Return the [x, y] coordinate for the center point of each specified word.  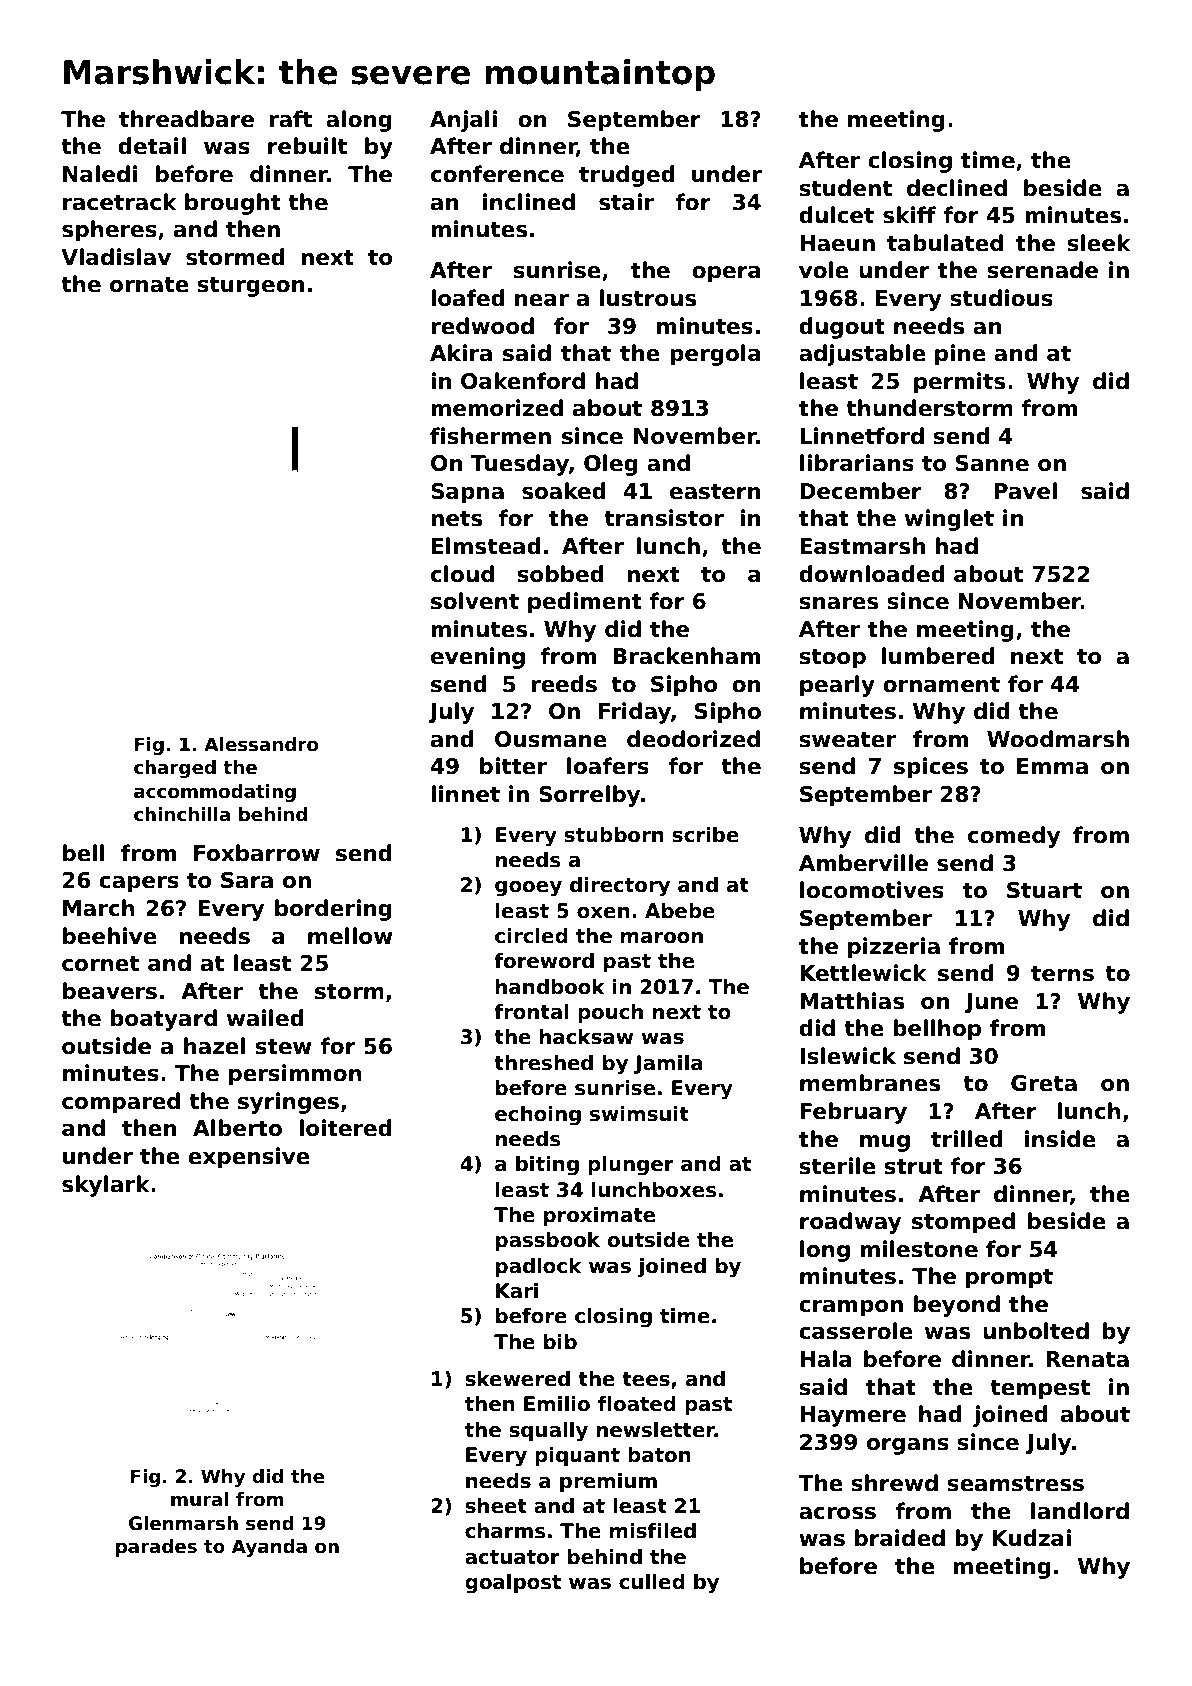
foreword [544, 961]
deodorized [693, 739]
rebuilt [307, 146]
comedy [1014, 837]
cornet [100, 964]
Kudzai [1032, 1538]
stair [626, 202]
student [845, 188]
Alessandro [261, 744]
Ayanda [269, 1548]
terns [1062, 974]
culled [652, 1582]
